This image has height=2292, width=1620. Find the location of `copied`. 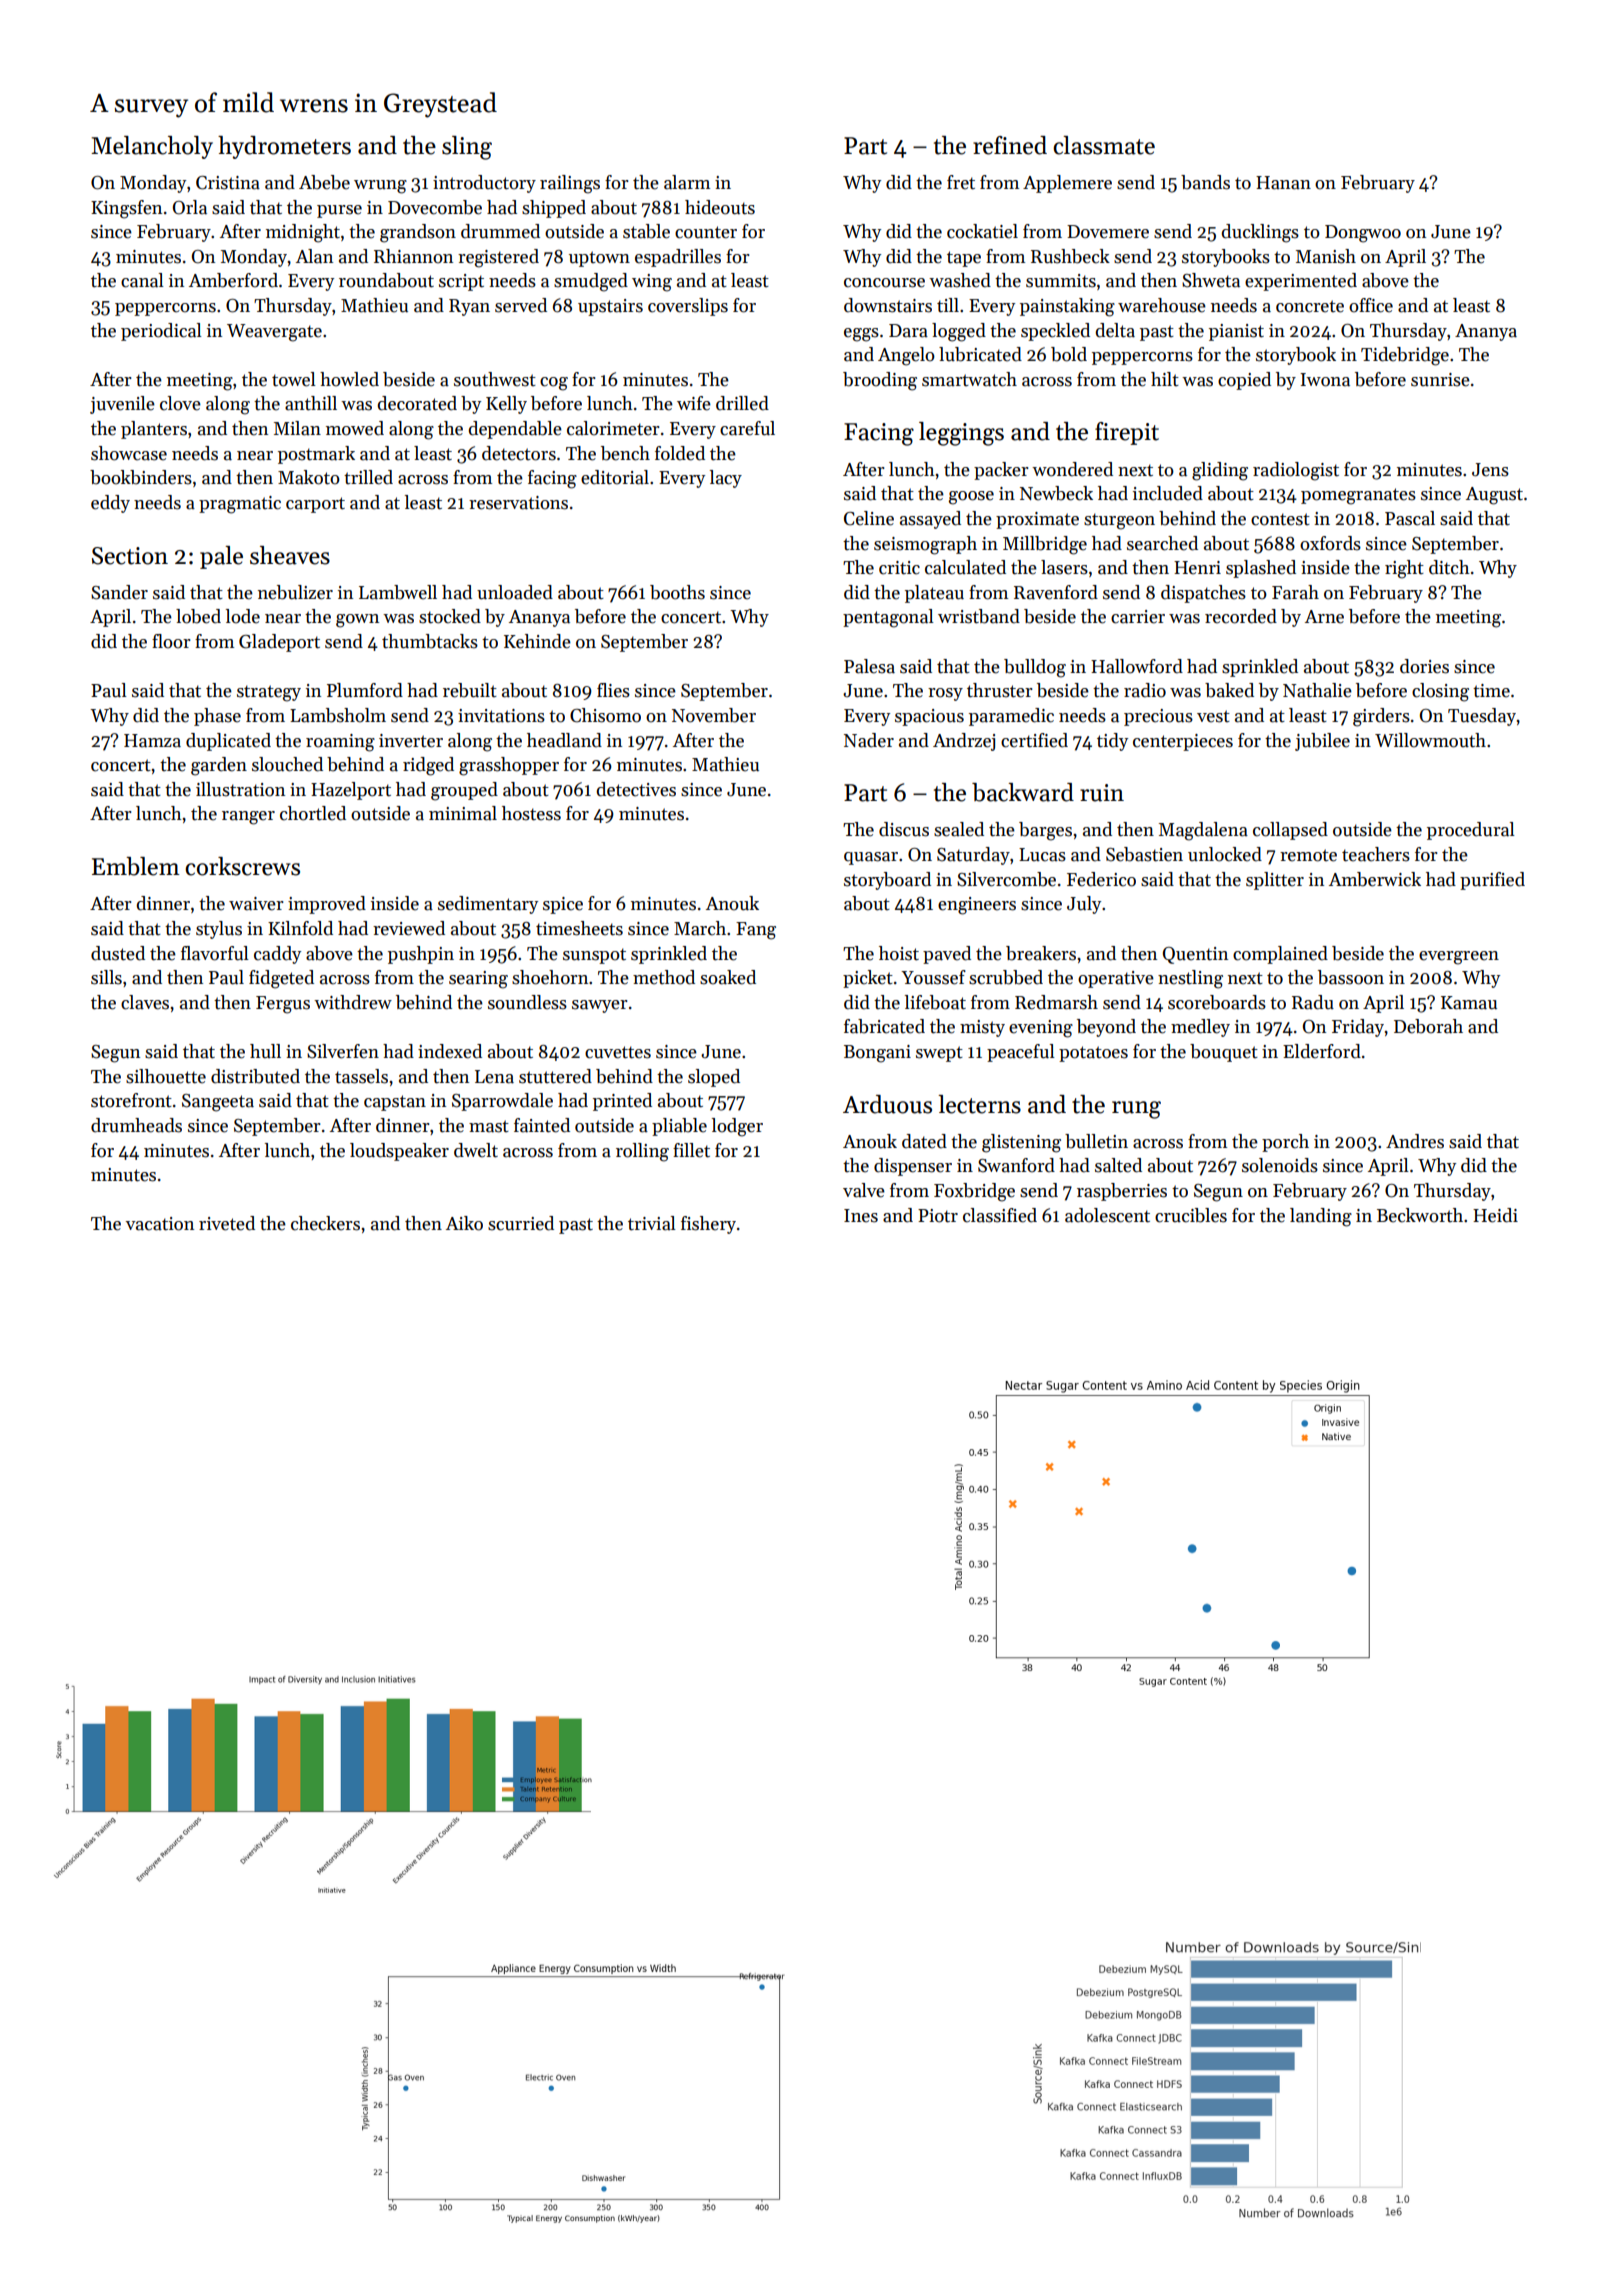

copied is located at coordinates (1244, 381).
